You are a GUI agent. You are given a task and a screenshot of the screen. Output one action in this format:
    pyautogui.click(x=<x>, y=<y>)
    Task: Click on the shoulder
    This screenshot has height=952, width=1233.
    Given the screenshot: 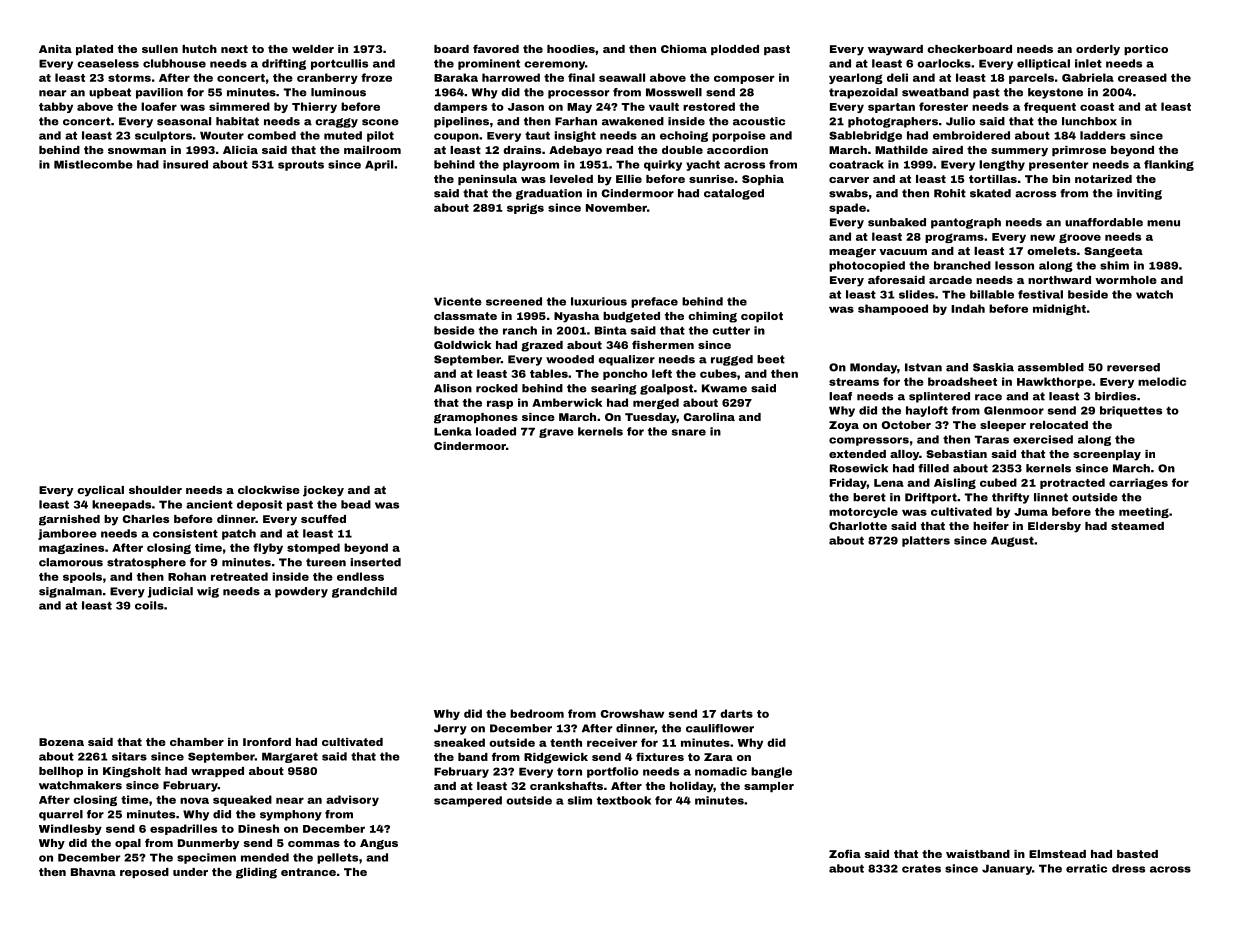 What is the action you would take?
    pyautogui.click(x=155, y=490)
